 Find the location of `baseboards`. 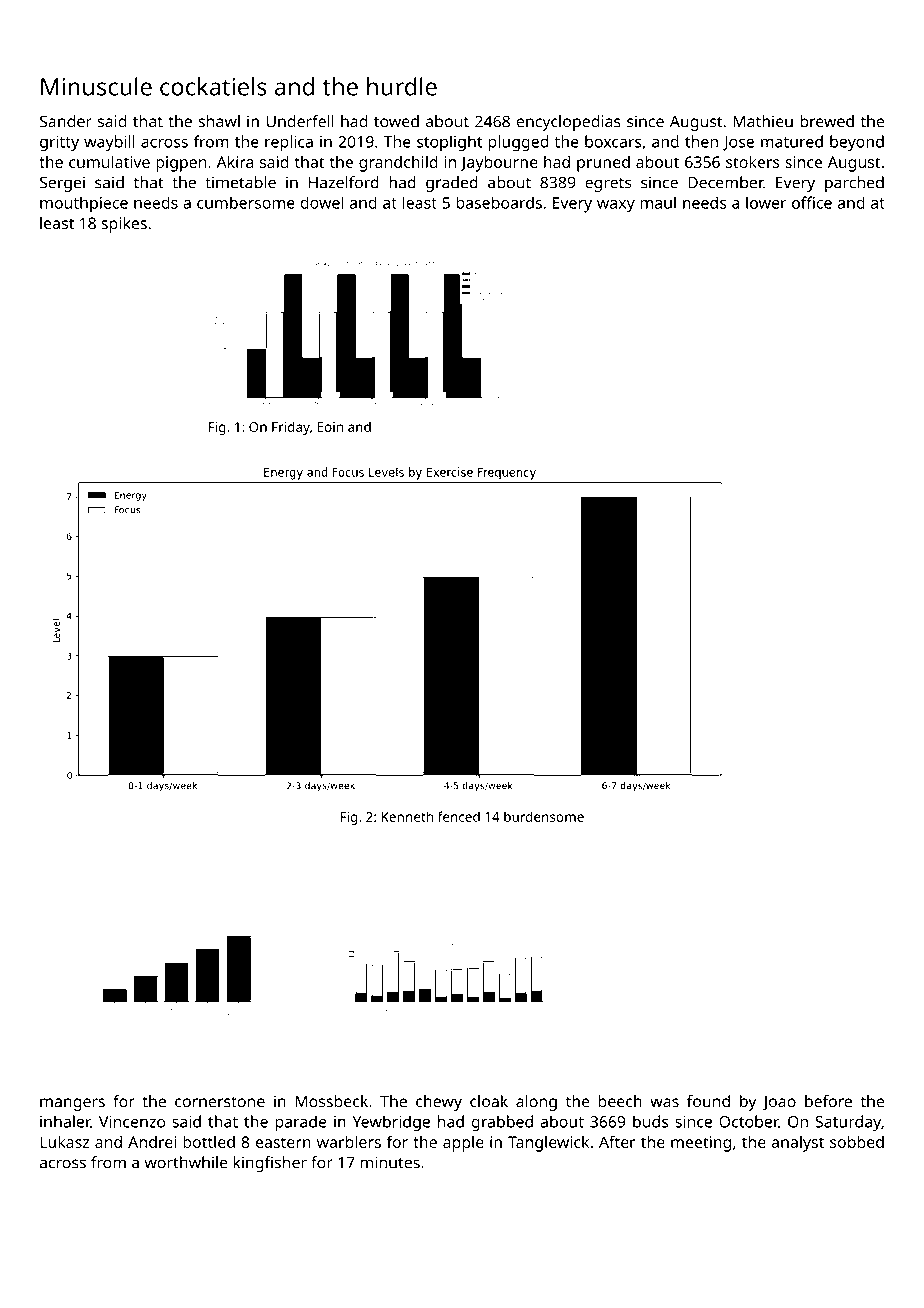

baseboards is located at coordinates (499, 202).
